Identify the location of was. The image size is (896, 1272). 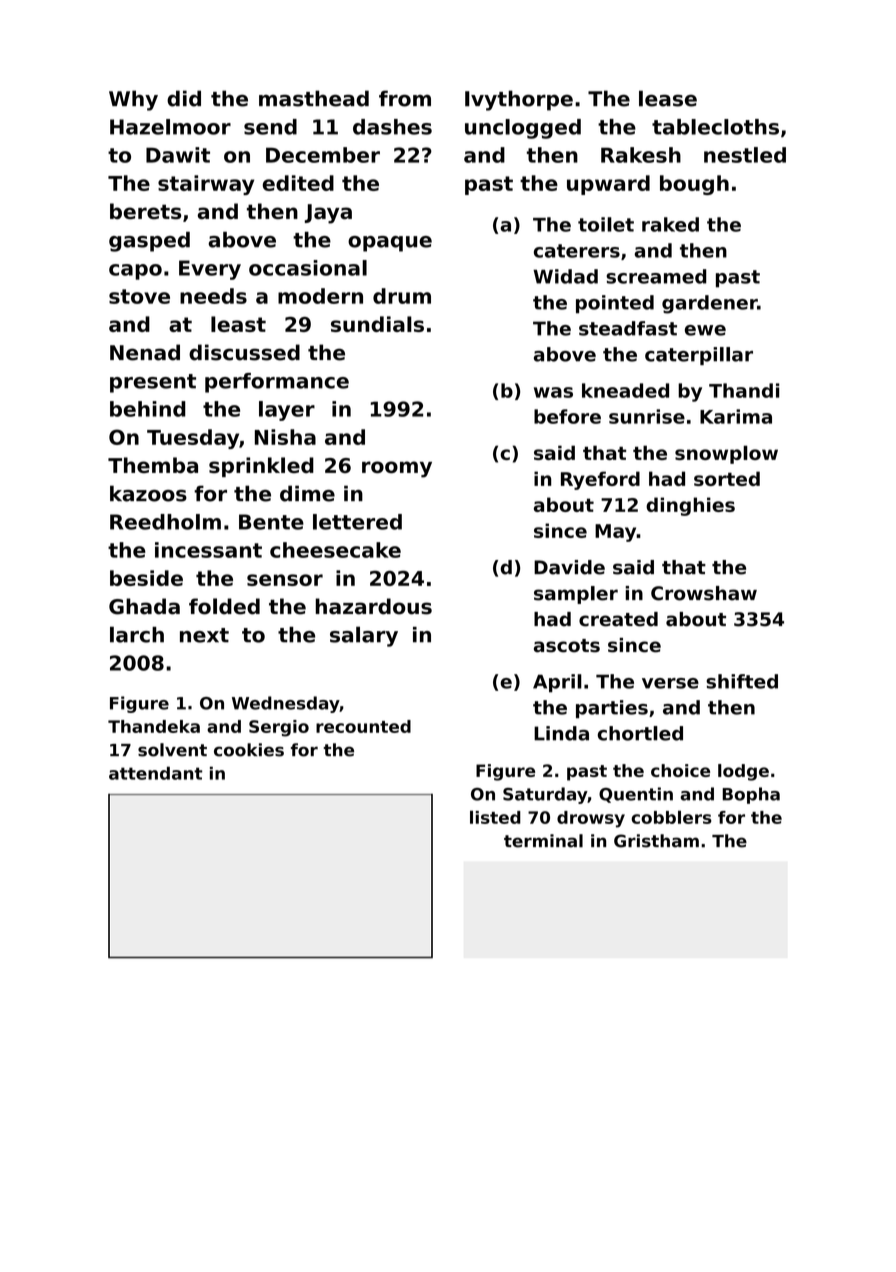
(553, 392).
